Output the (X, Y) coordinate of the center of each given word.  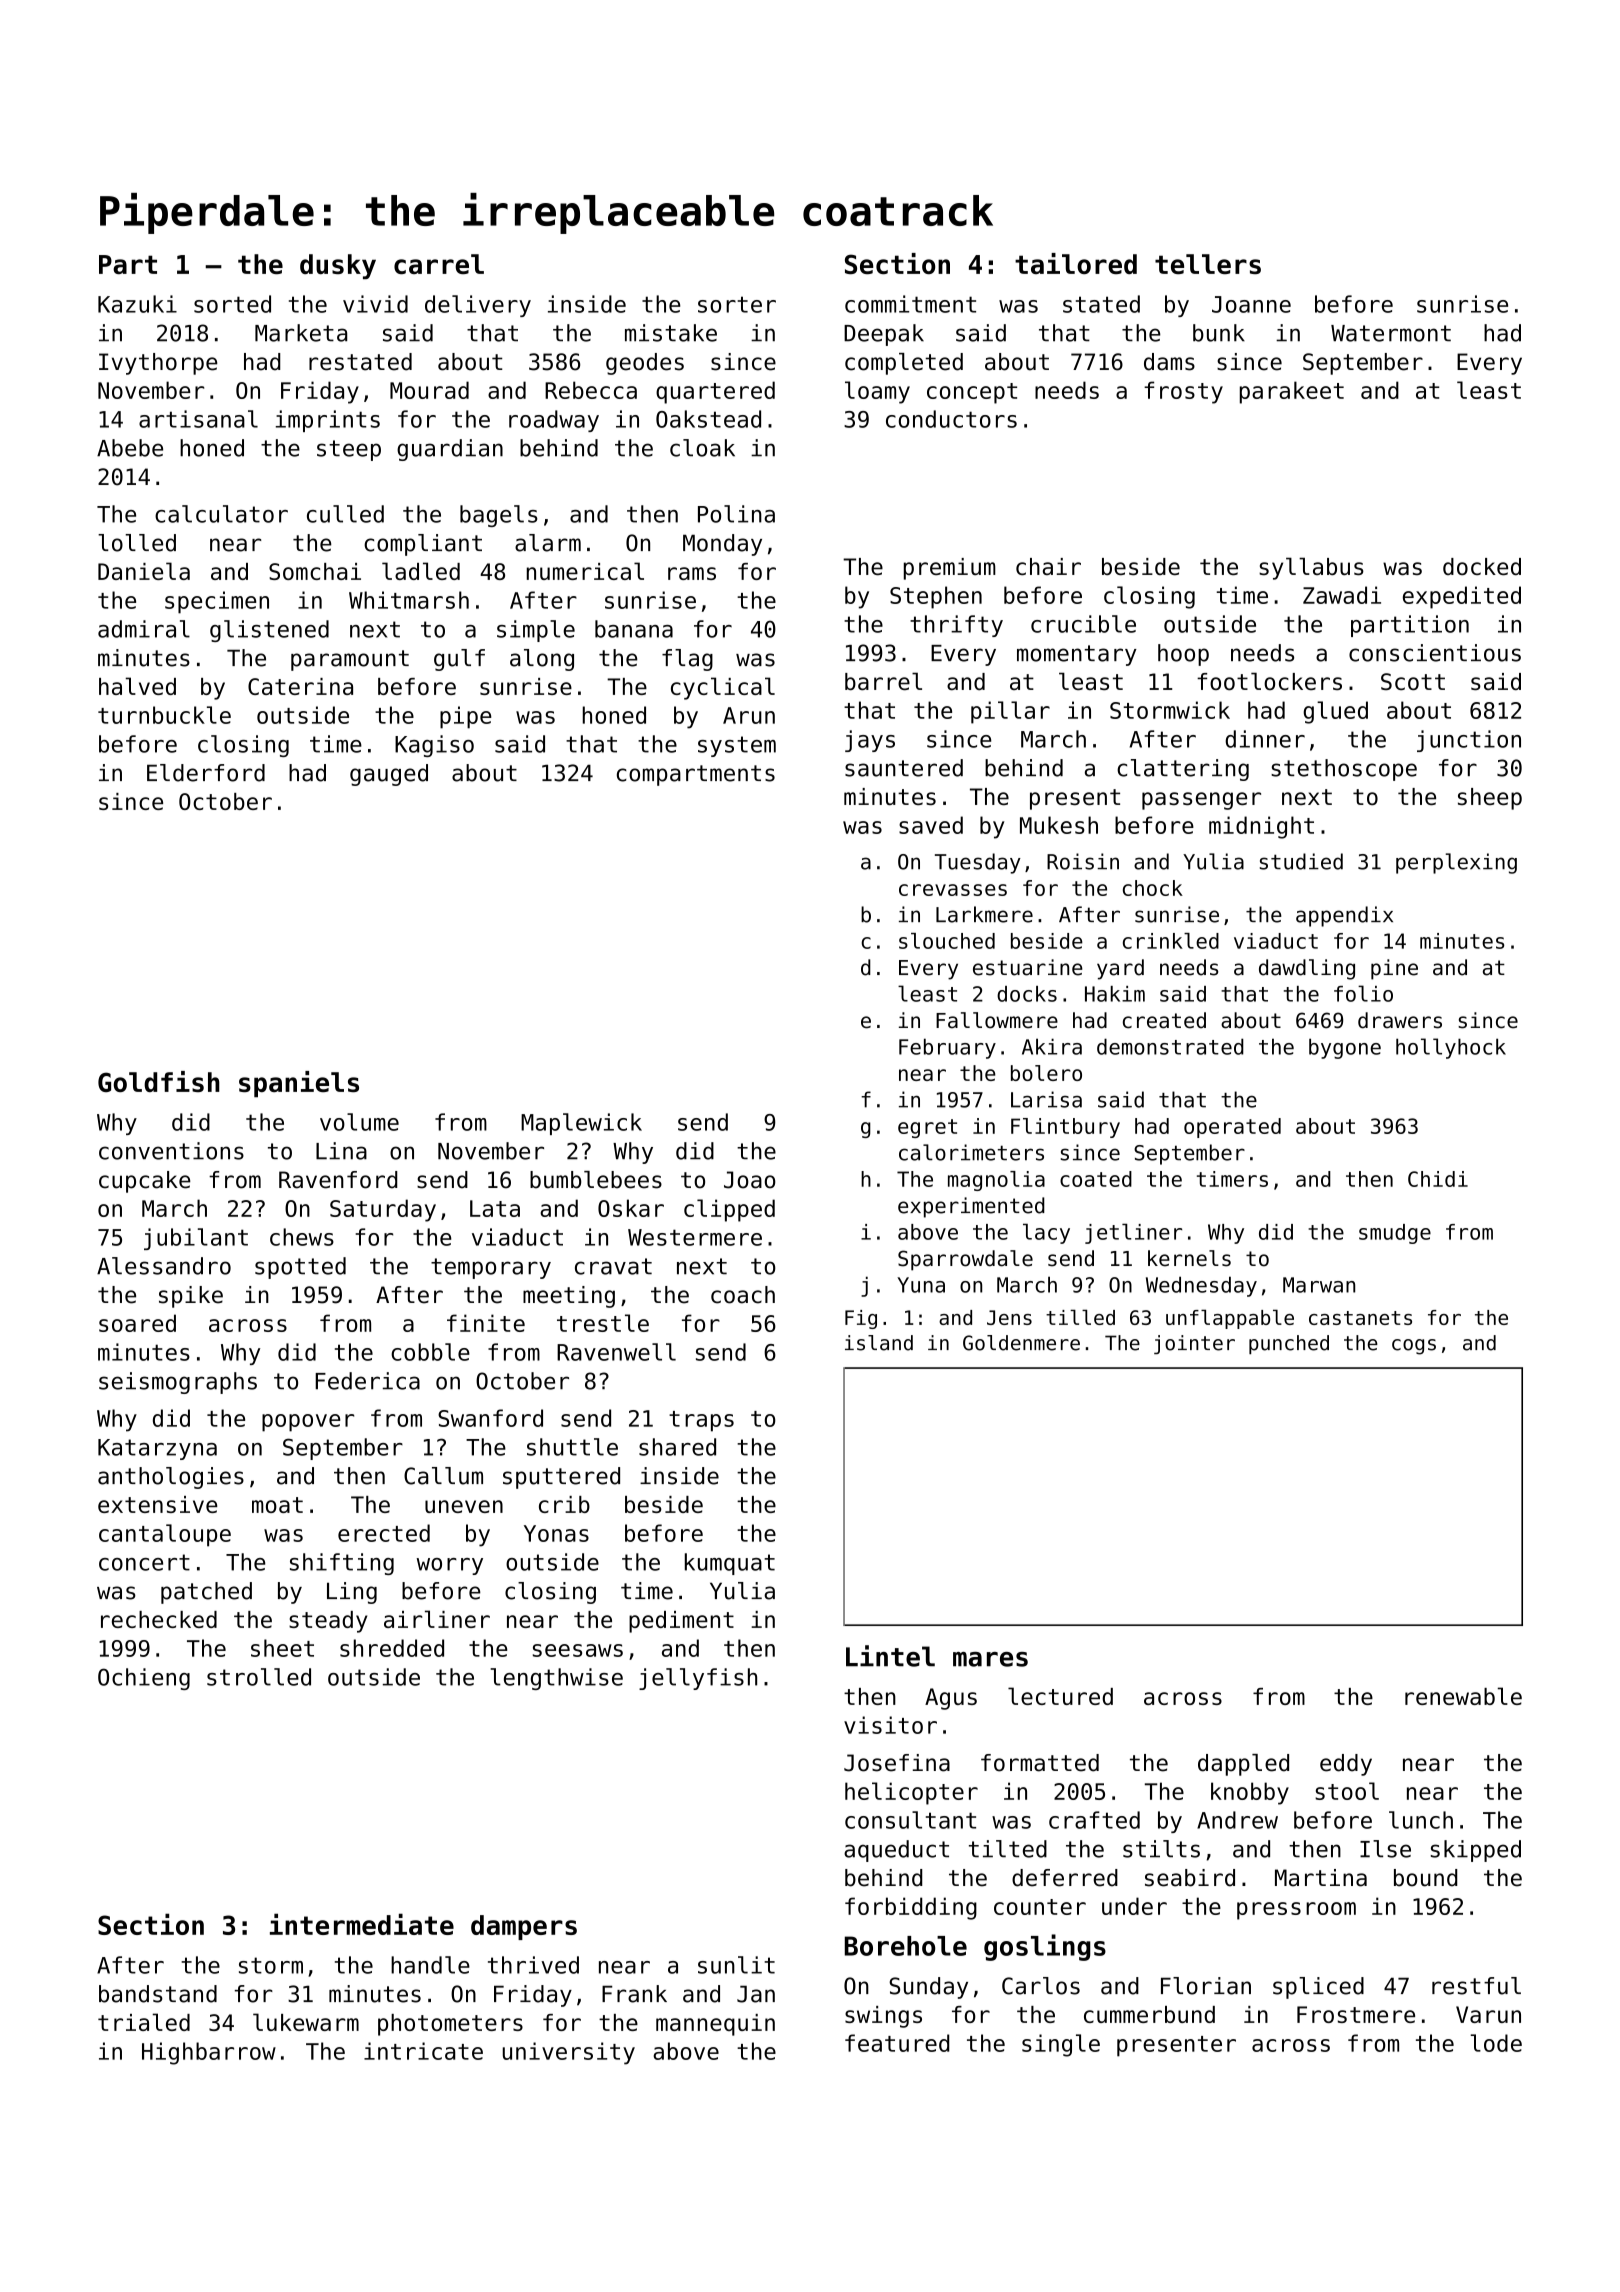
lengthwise (556, 1679)
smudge (1395, 1234)
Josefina (897, 1763)
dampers (524, 1927)
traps (701, 1421)
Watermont (1391, 333)
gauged (389, 775)
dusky (338, 266)
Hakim (1115, 994)
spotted (300, 1268)
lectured (1060, 1696)
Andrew (1237, 1820)
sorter (737, 304)
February (947, 1048)
